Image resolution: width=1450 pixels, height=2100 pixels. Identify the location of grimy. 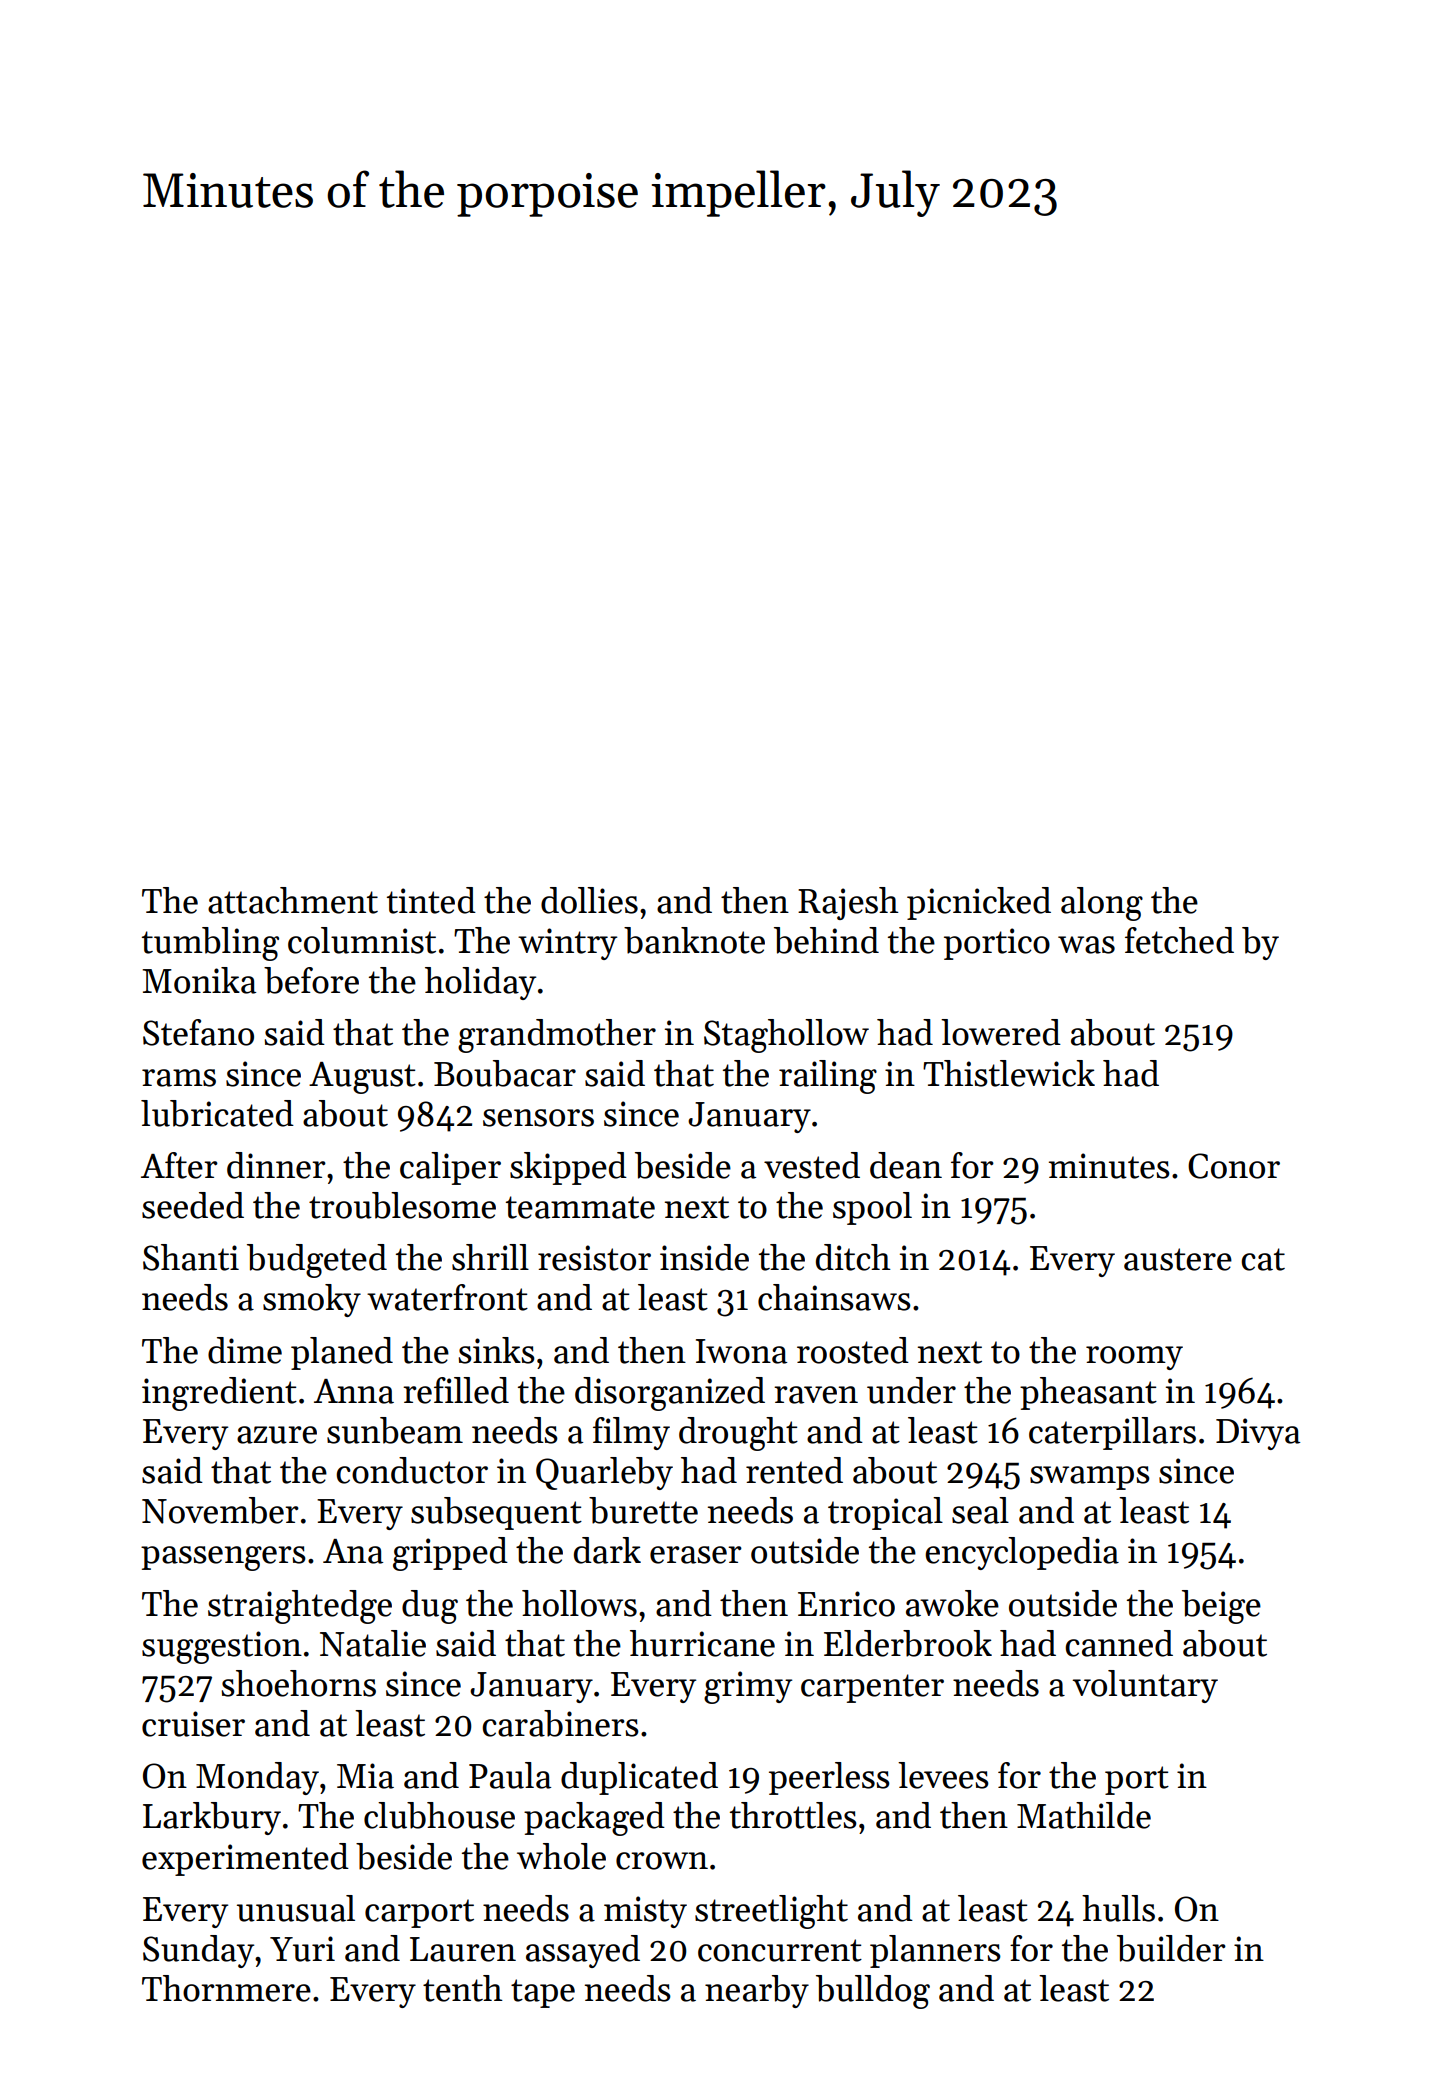
(748, 1687).
